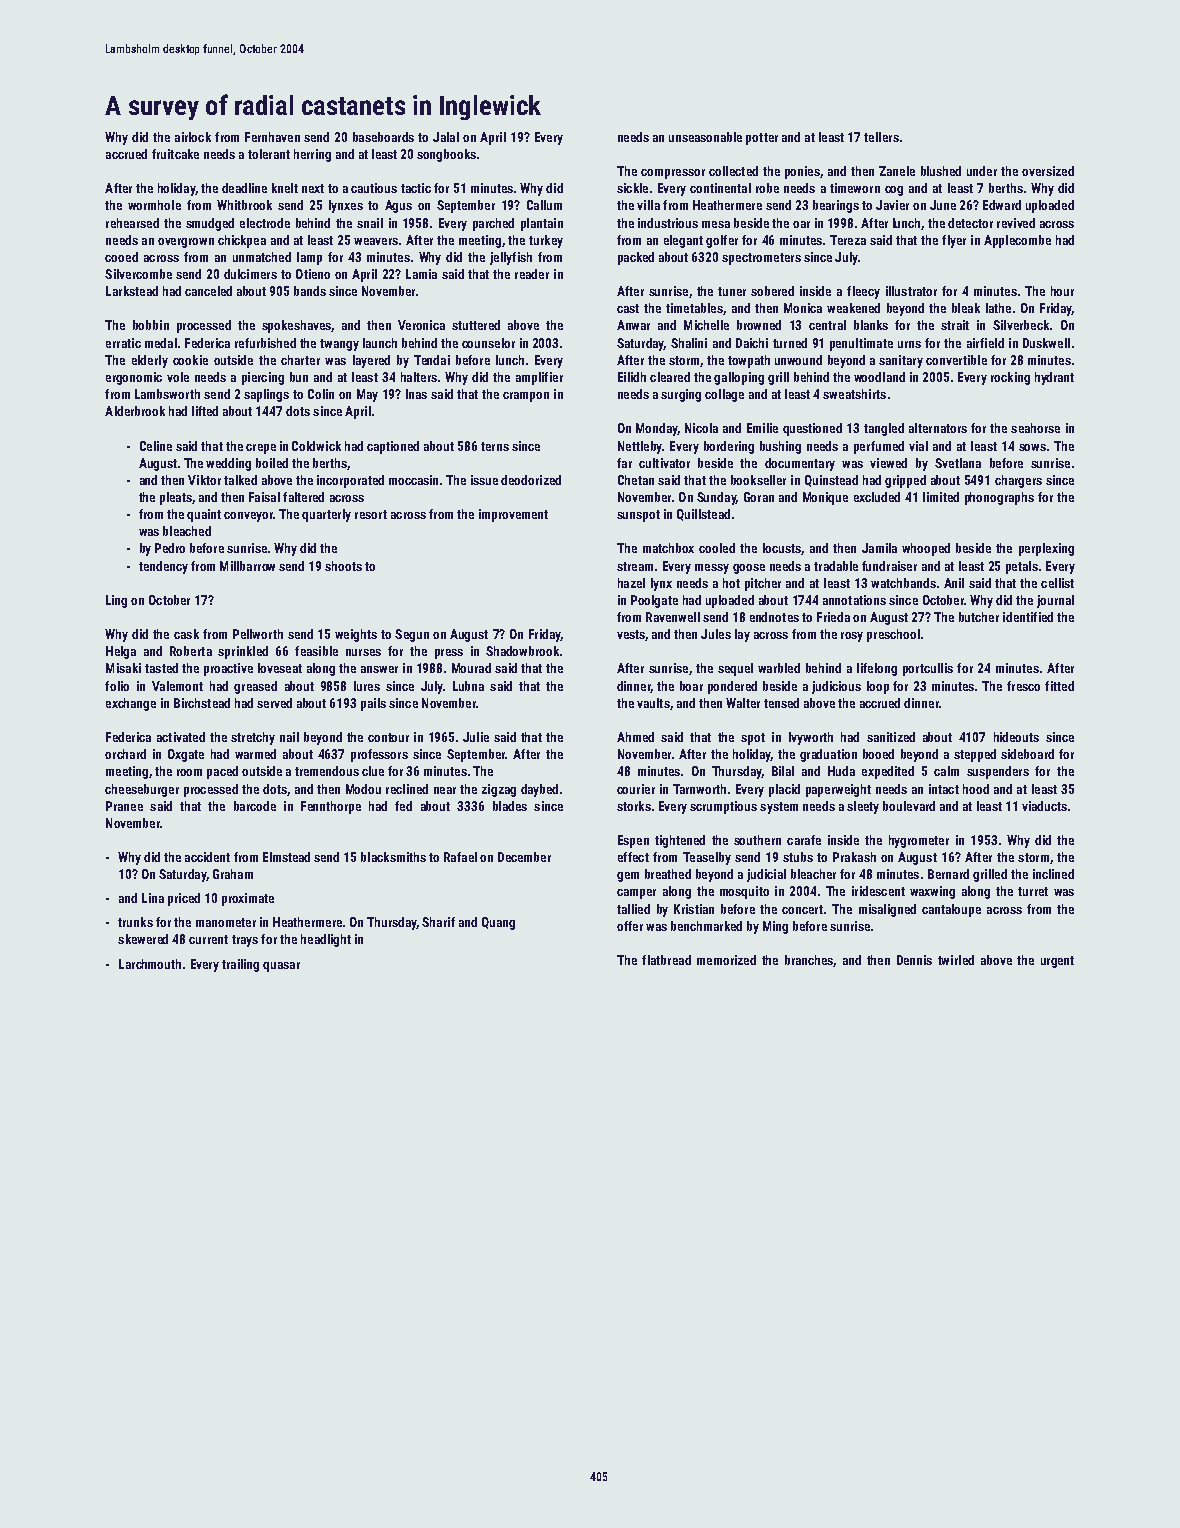  What do you see at coordinates (460, 857) in the page?
I see `Rafael` at bounding box center [460, 857].
